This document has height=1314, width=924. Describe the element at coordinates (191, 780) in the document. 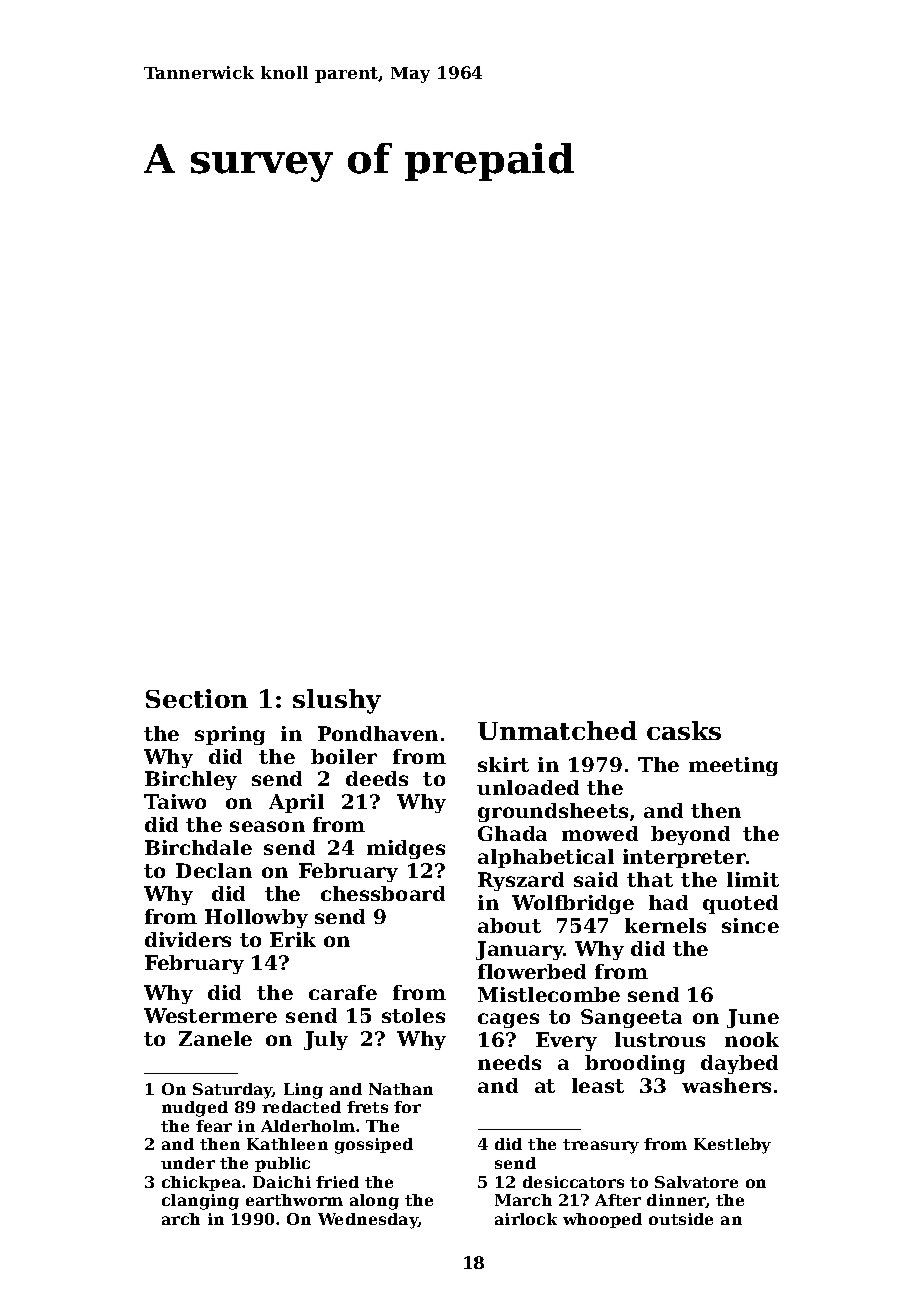

I see `Birchley` at that location.
